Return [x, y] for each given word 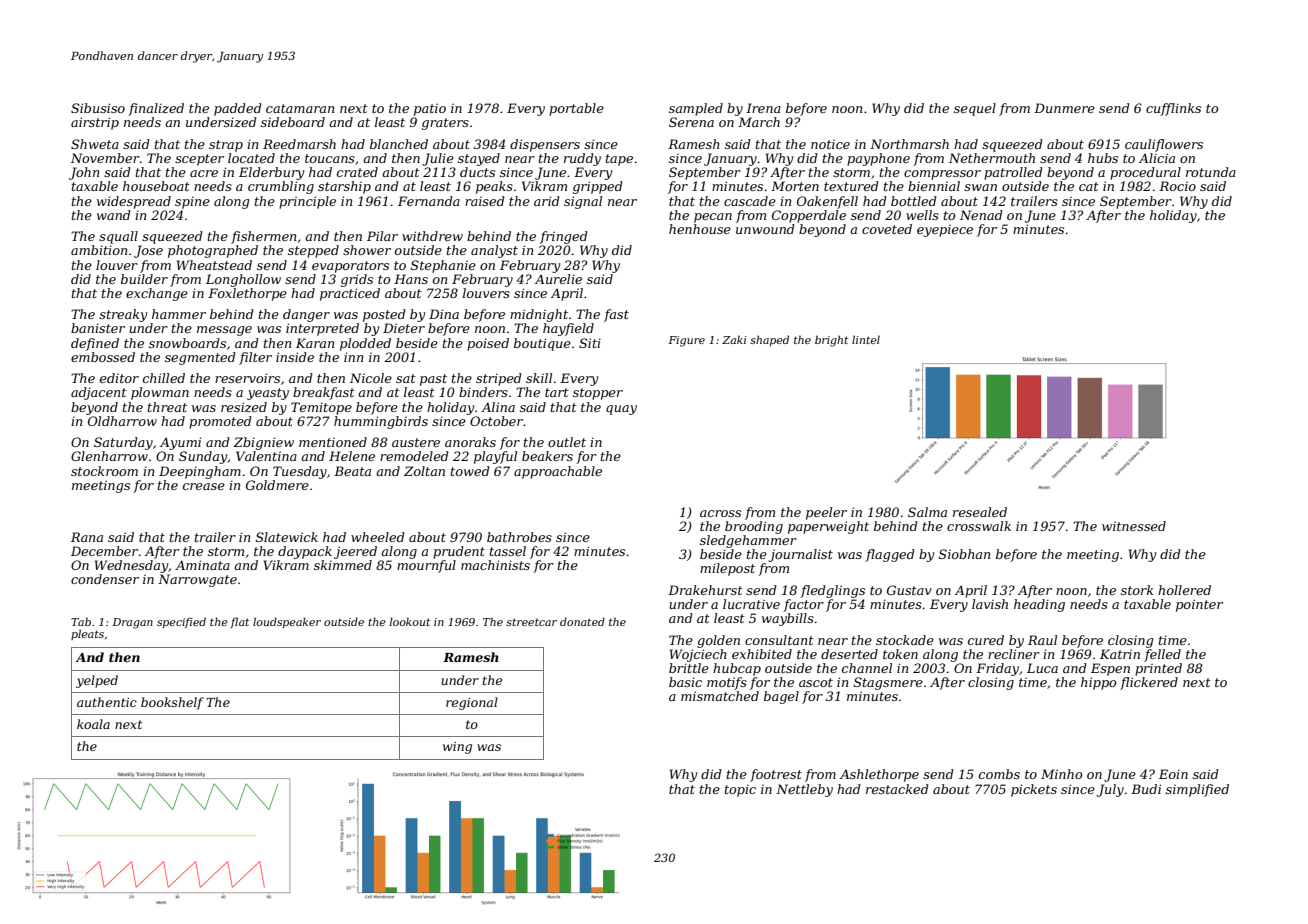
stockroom [104, 471]
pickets [1034, 790]
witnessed [1134, 526]
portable [576, 109]
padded [238, 109]
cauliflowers [1164, 145]
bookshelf [172, 703]
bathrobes [519, 537]
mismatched [720, 696]
